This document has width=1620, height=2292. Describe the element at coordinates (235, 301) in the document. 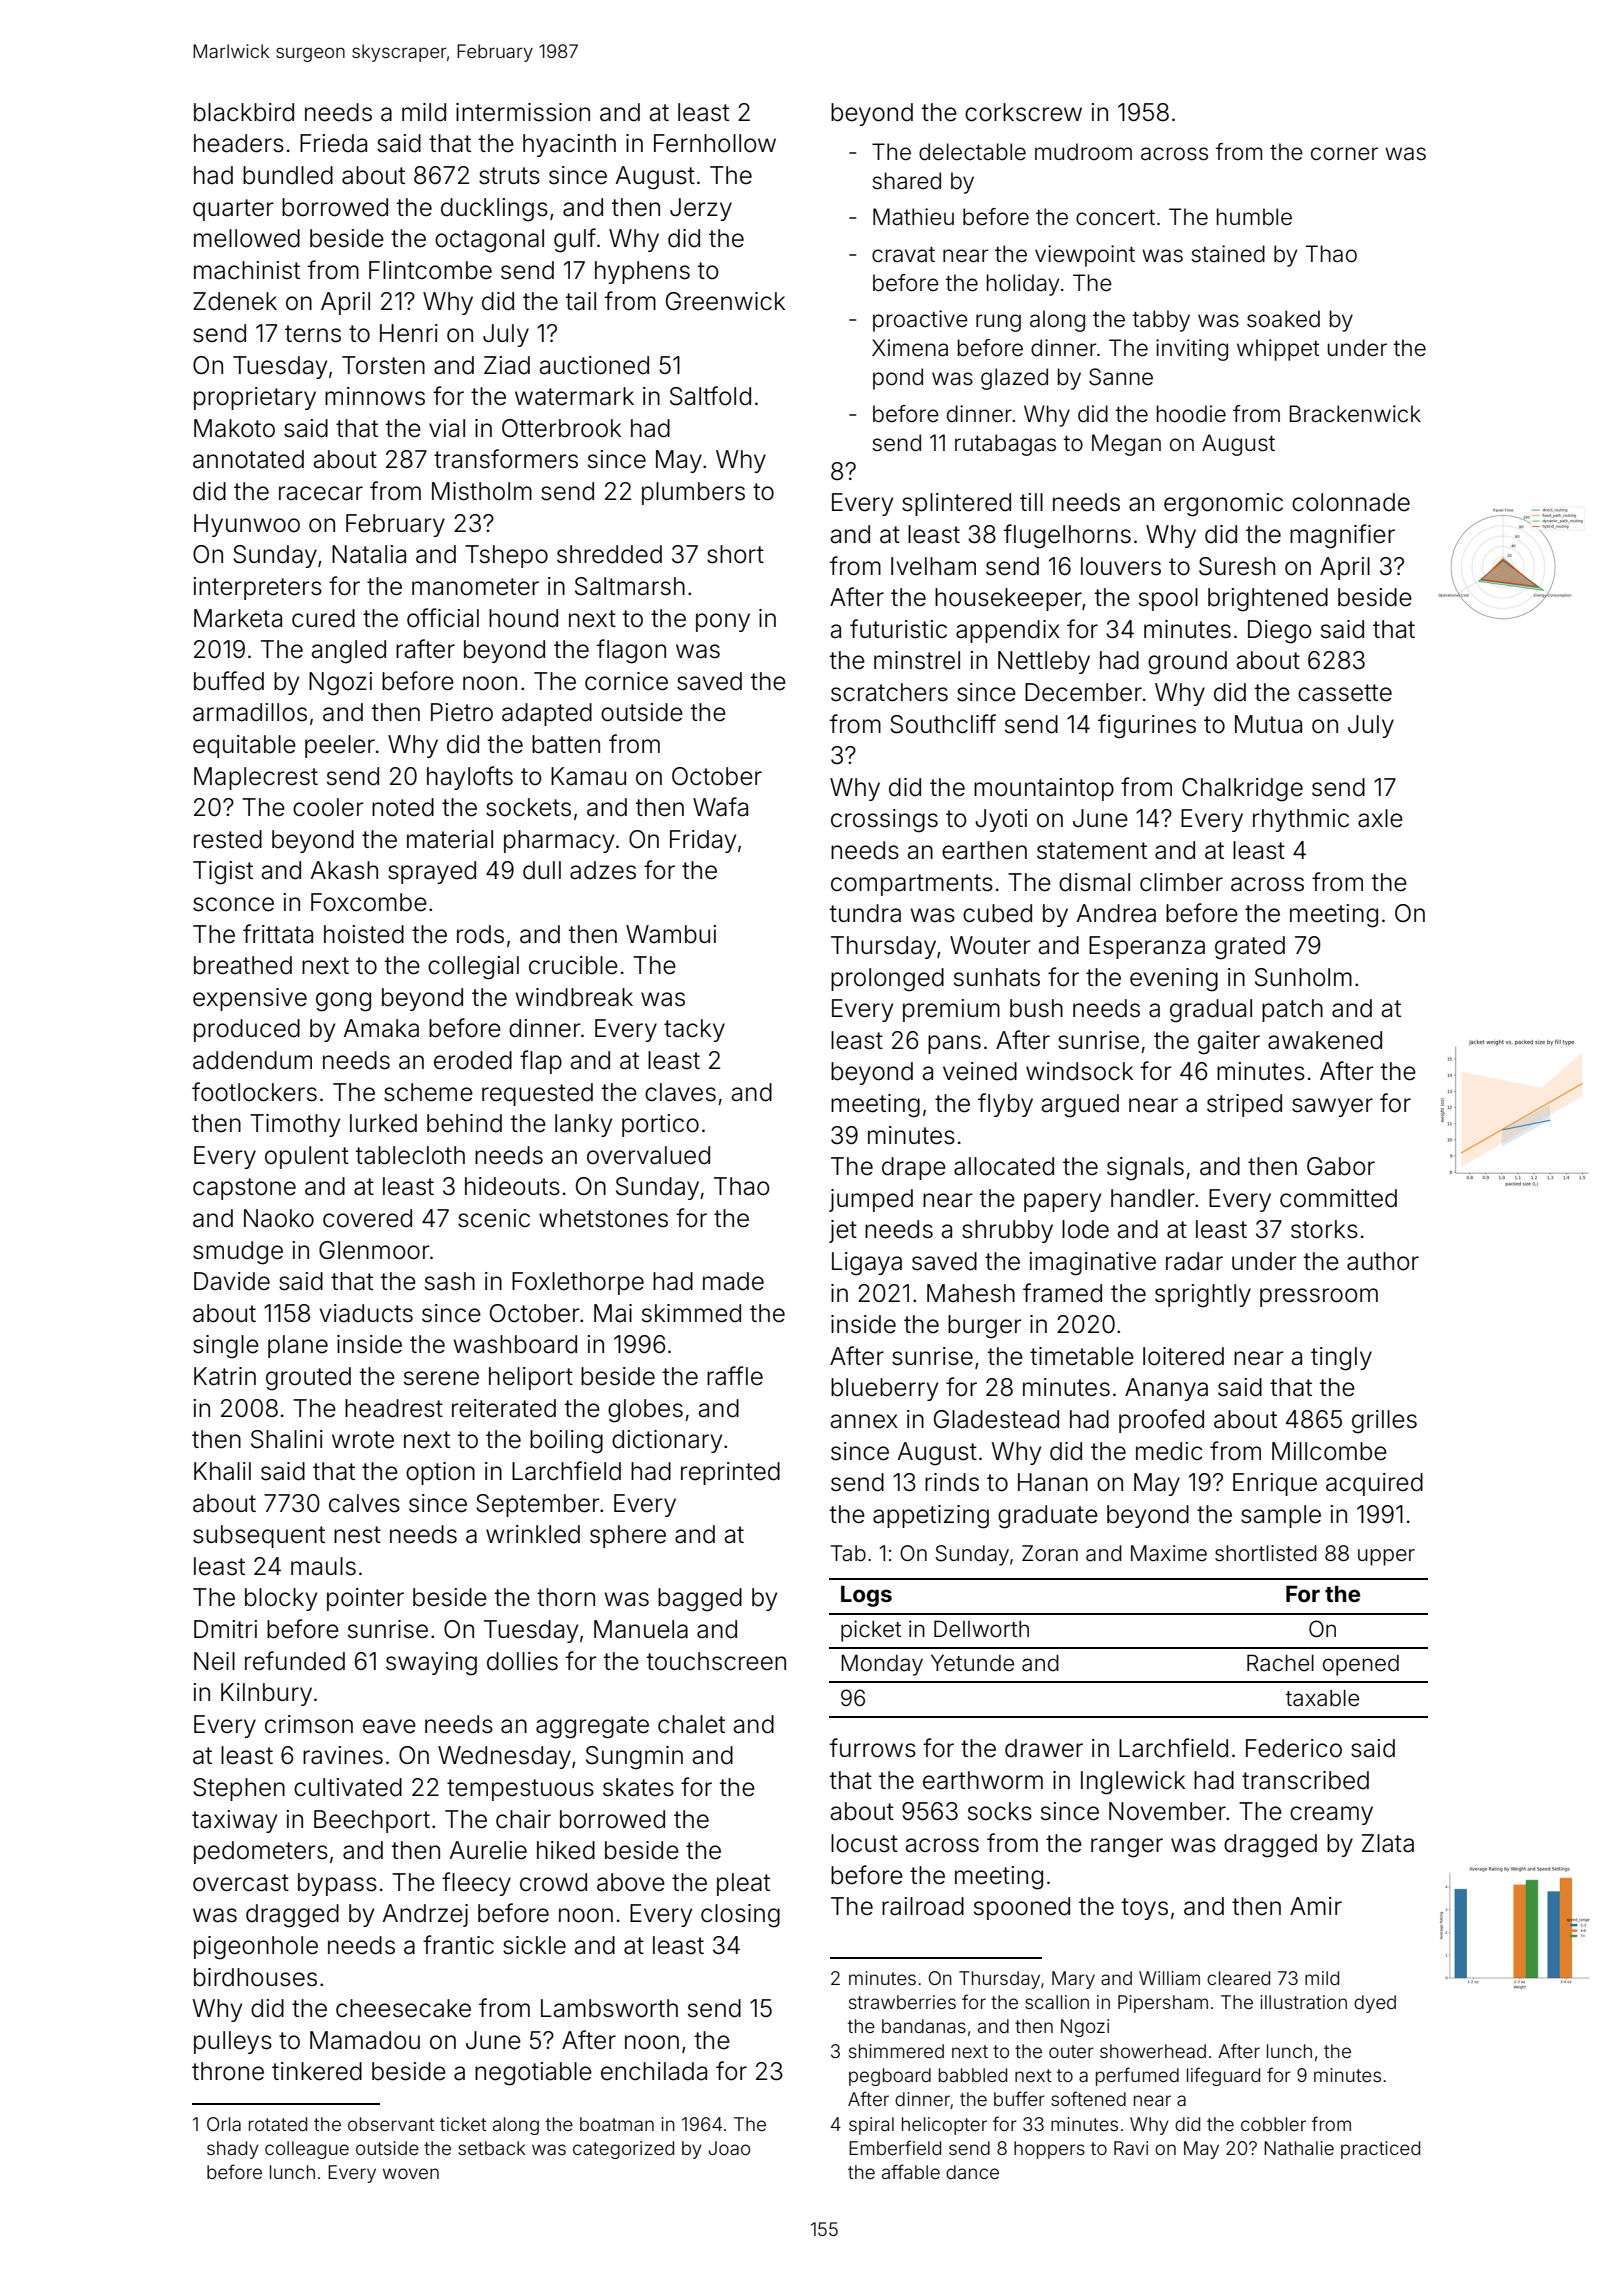

I see `Zdenek` at that location.
